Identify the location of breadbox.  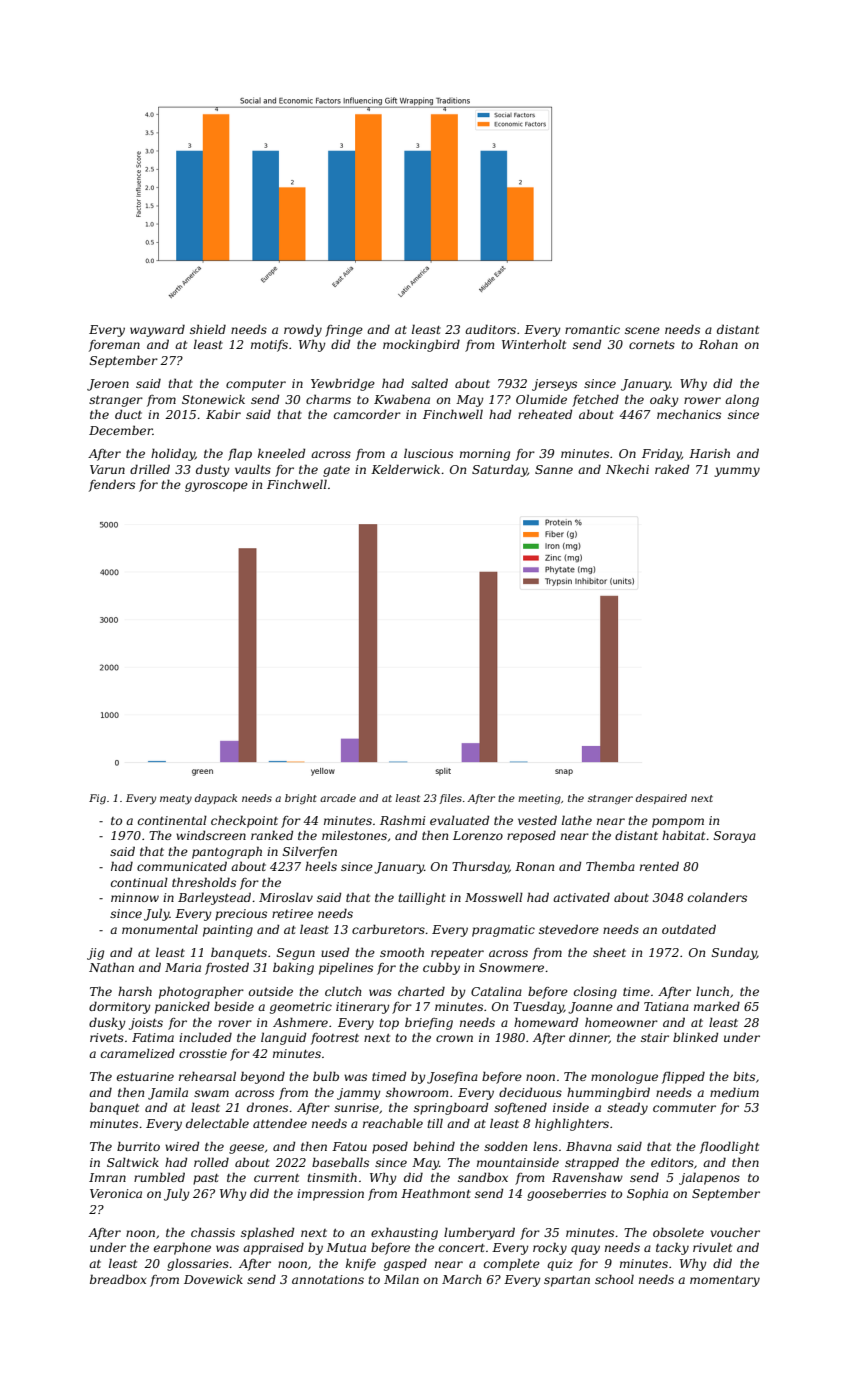
(118, 1279).
